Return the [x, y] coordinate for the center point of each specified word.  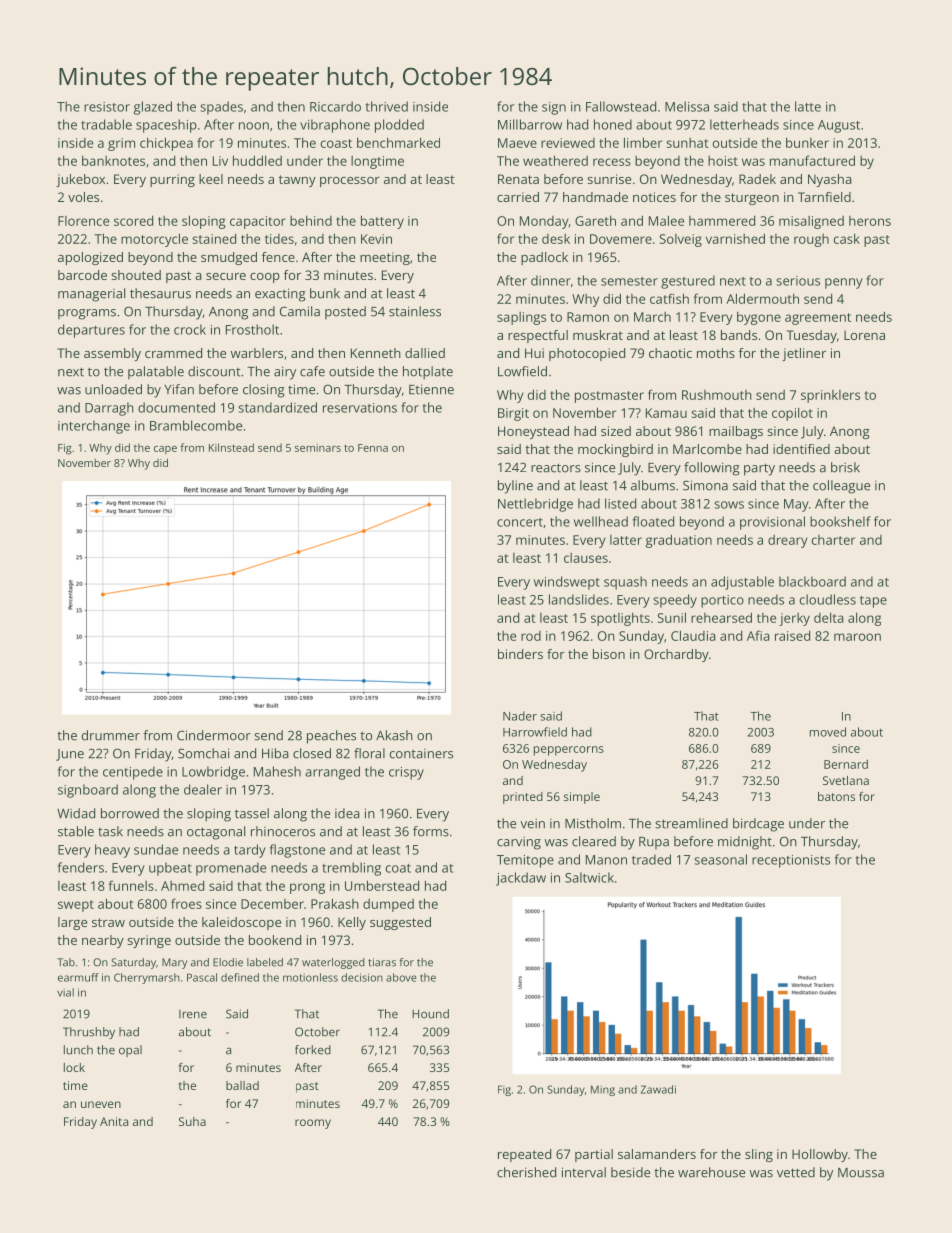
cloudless [828, 599]
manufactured [812, 160]
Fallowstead [621, 106]
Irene [193, 1014]
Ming [603, 1090]
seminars [318, 448]
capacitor [258, 222]
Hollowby [820, 1155]
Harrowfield [535, 732]
